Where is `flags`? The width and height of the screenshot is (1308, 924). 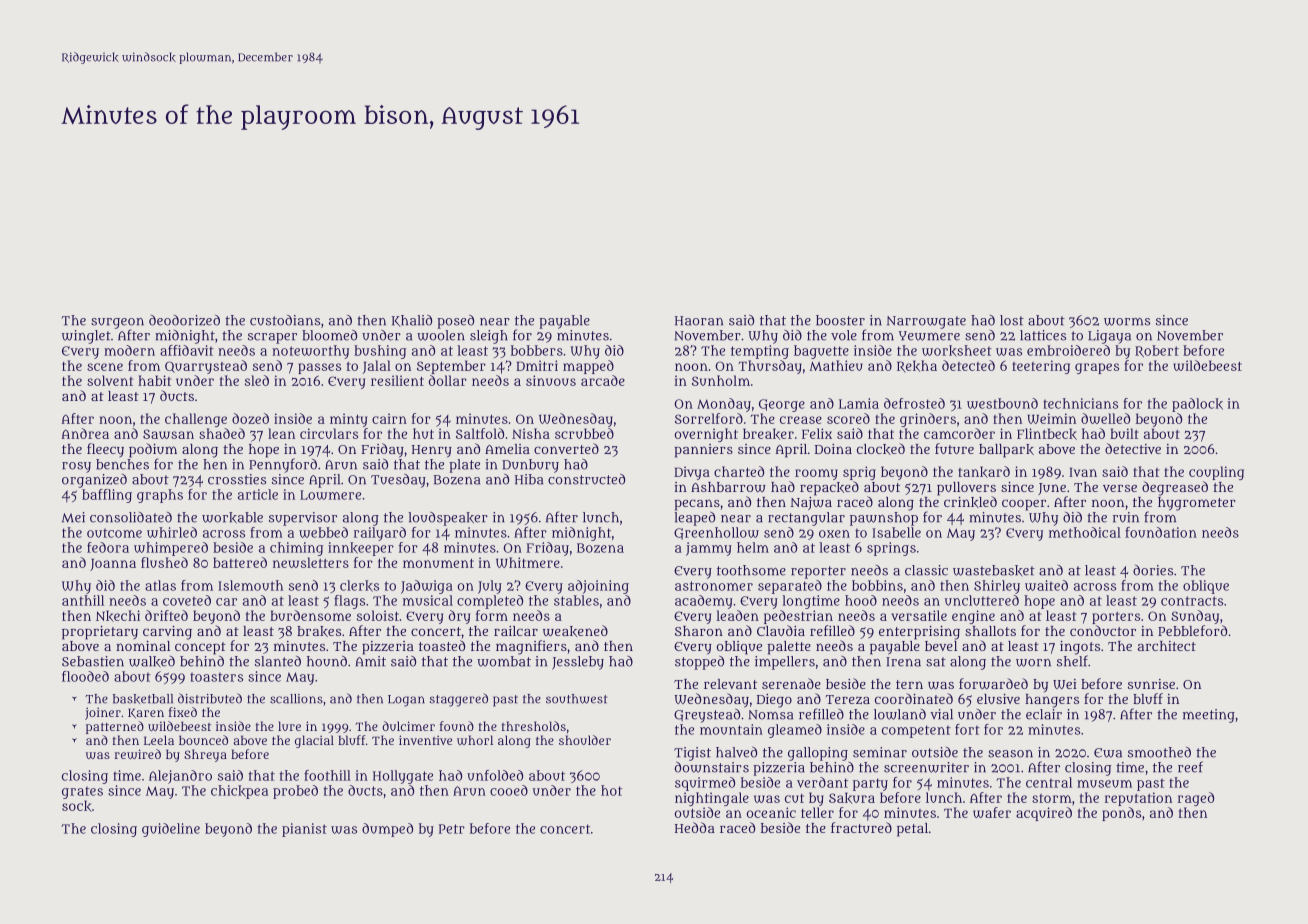 flags is located at coordinates (349, 602).
